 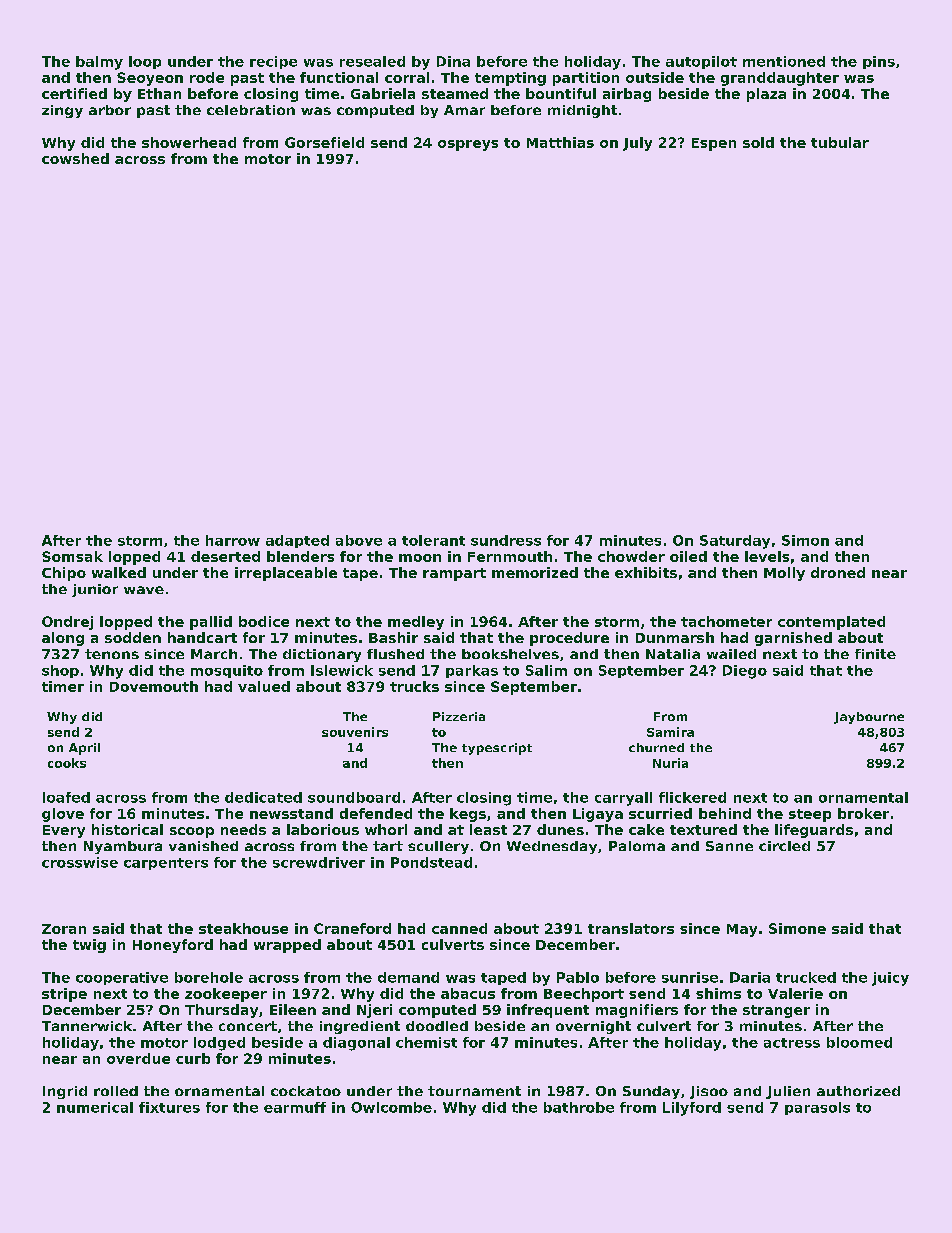 What do you see at coordinates (65, 1092) in the screenshot?
I see `Ingrid` at bounding box center [65, 1092].
